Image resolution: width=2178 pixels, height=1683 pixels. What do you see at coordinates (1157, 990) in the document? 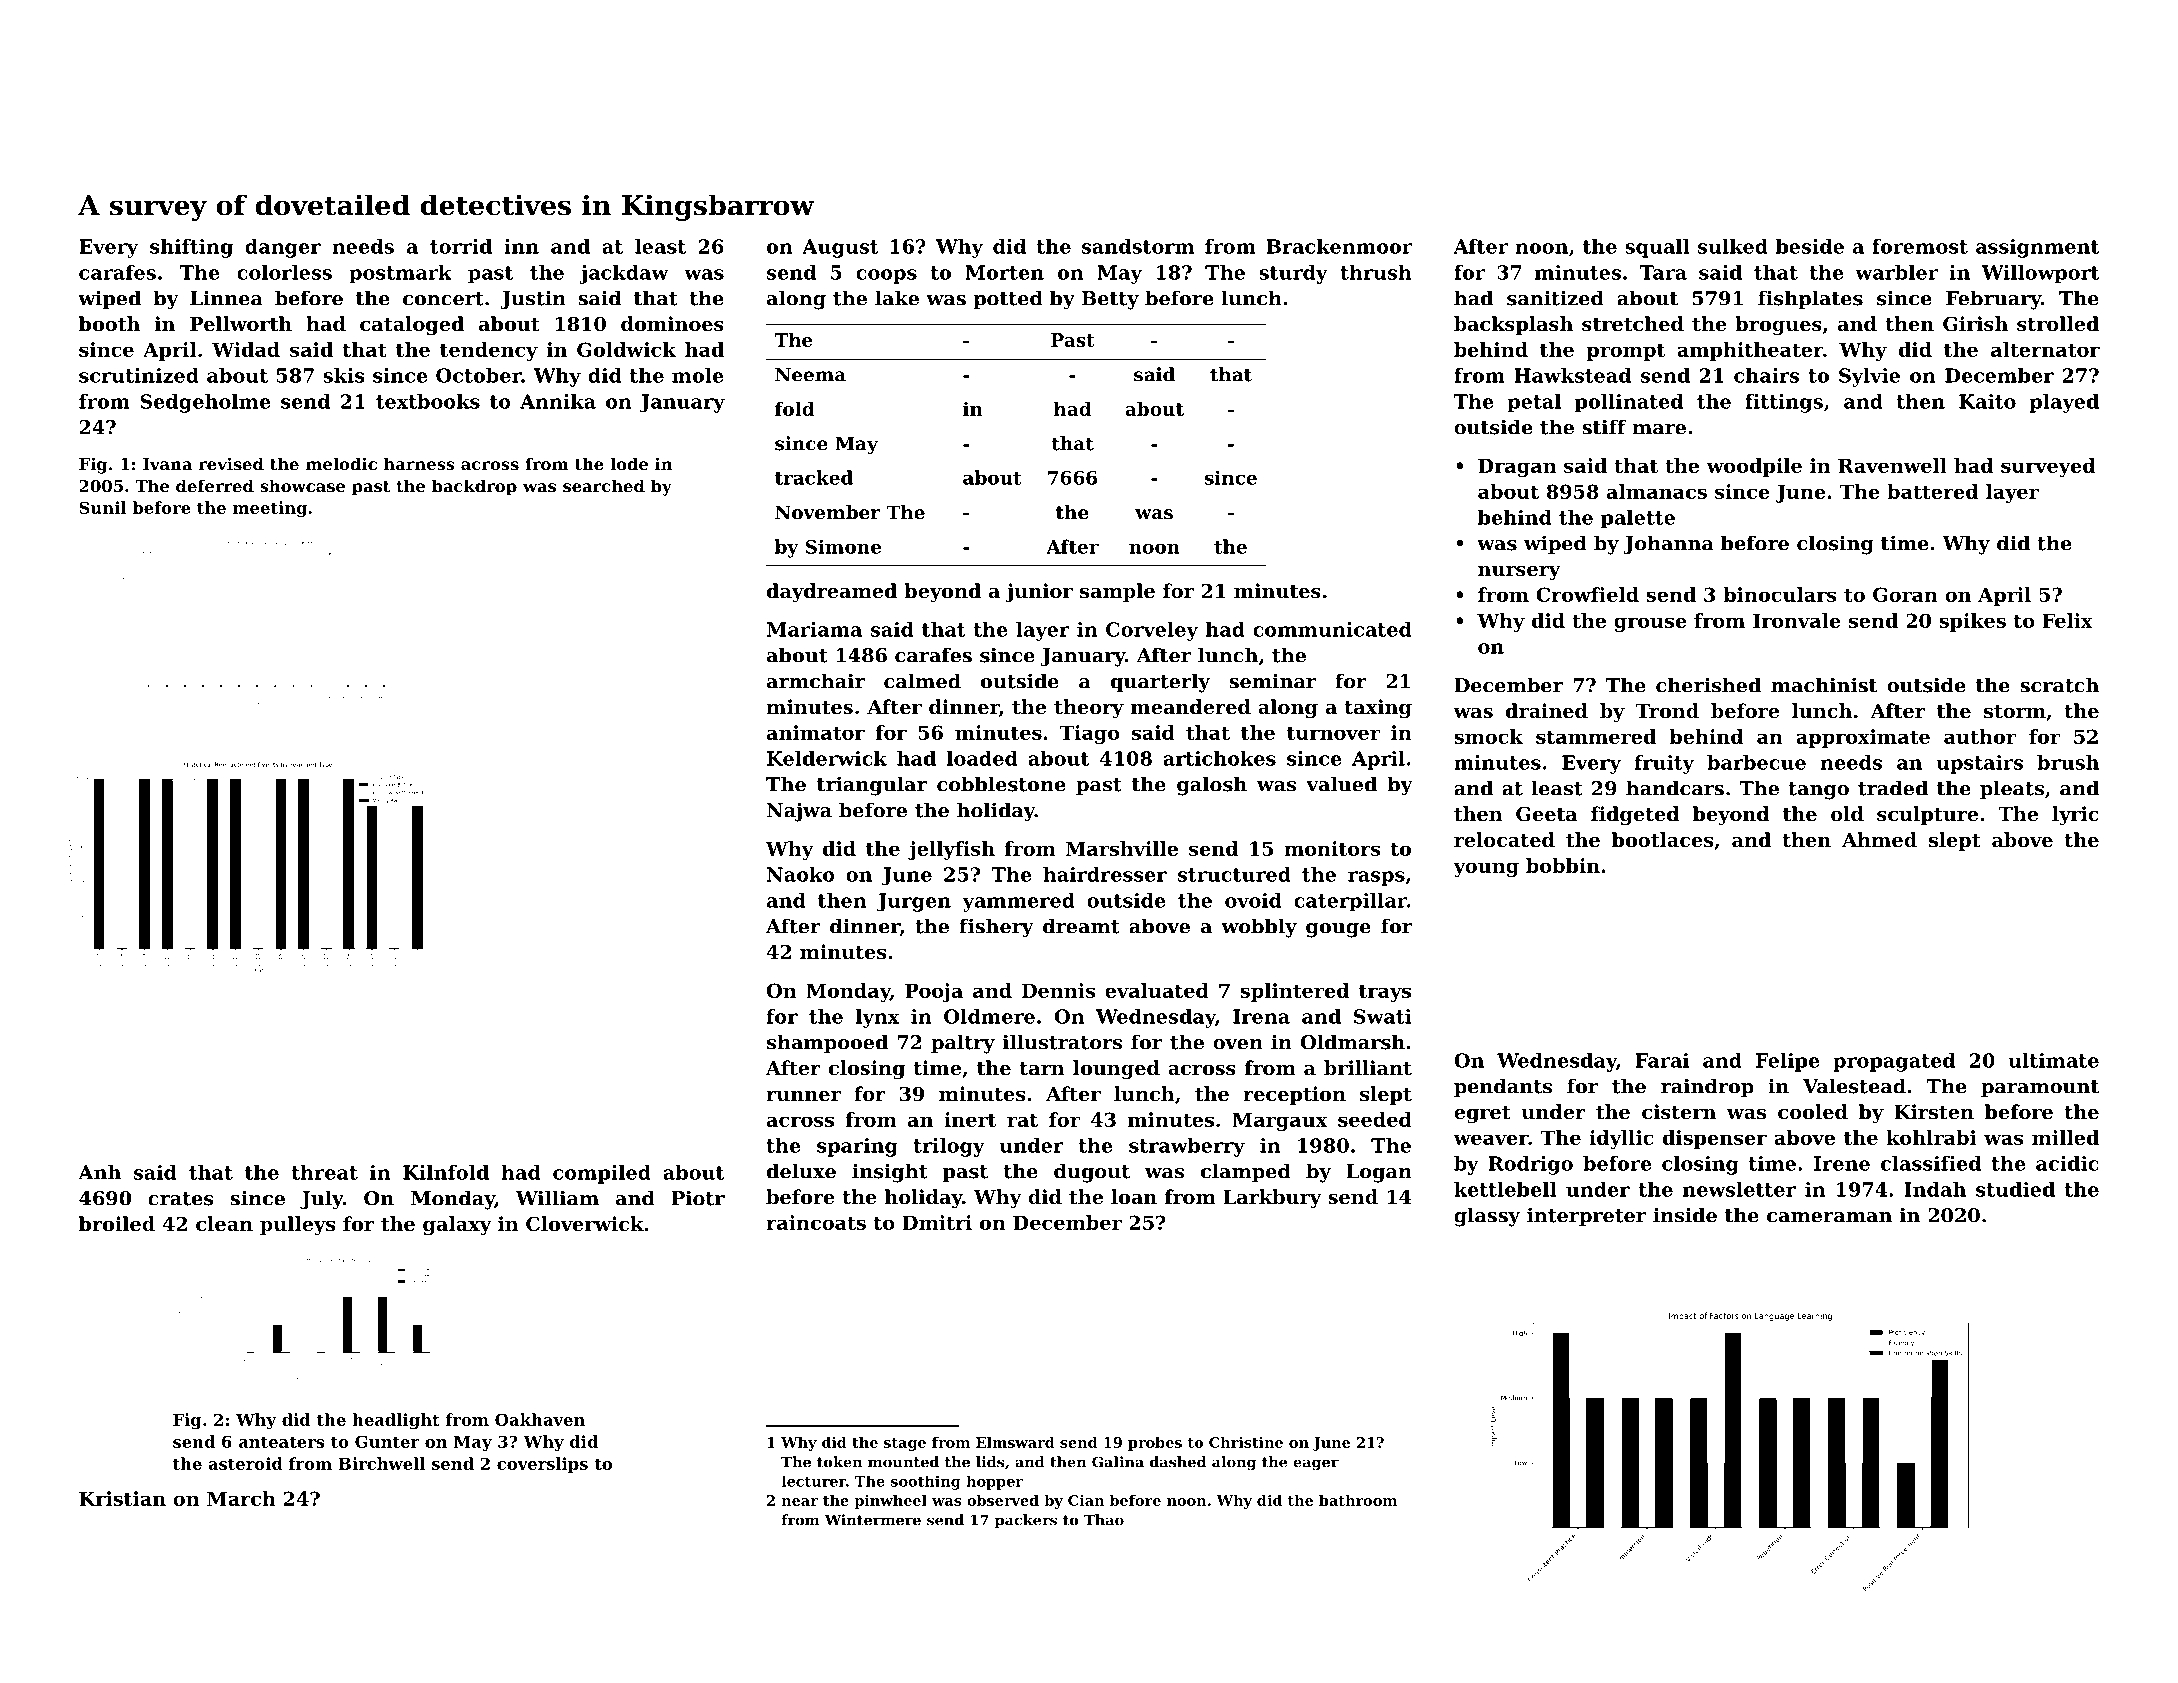
I see `evaluated` at bounding box center [1157, 990].
